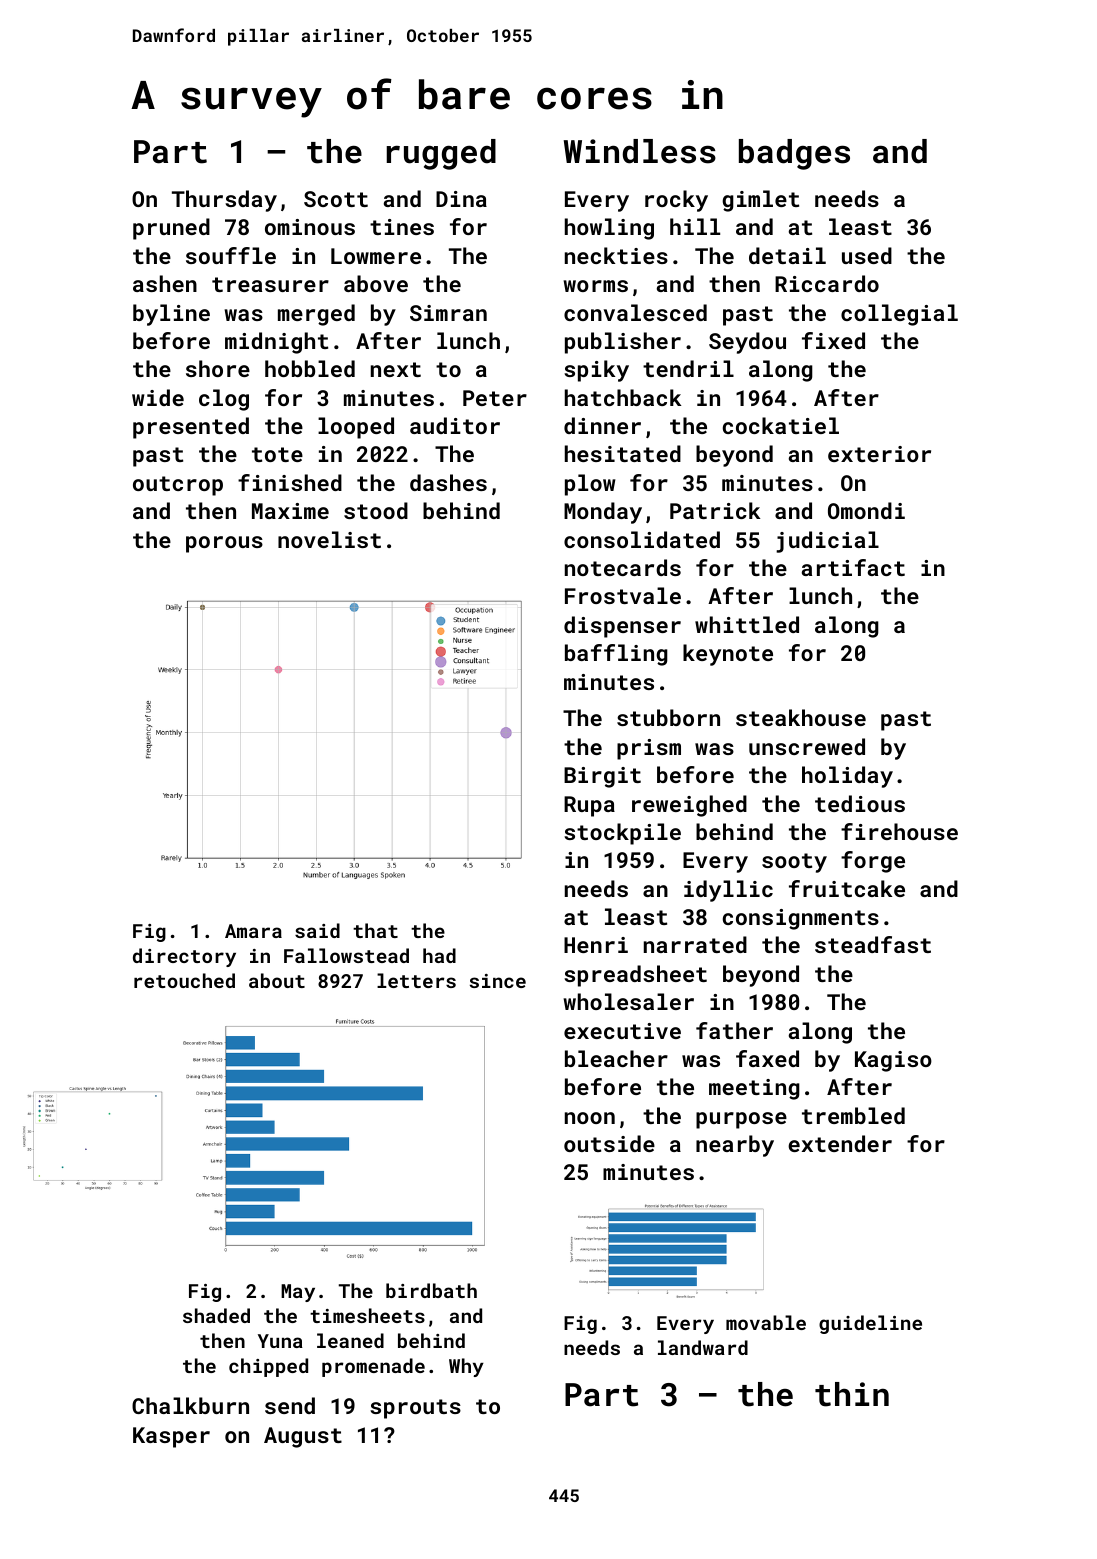  Describe the element at coordinates (794, 154) in the page. I see `badges` at that location.
